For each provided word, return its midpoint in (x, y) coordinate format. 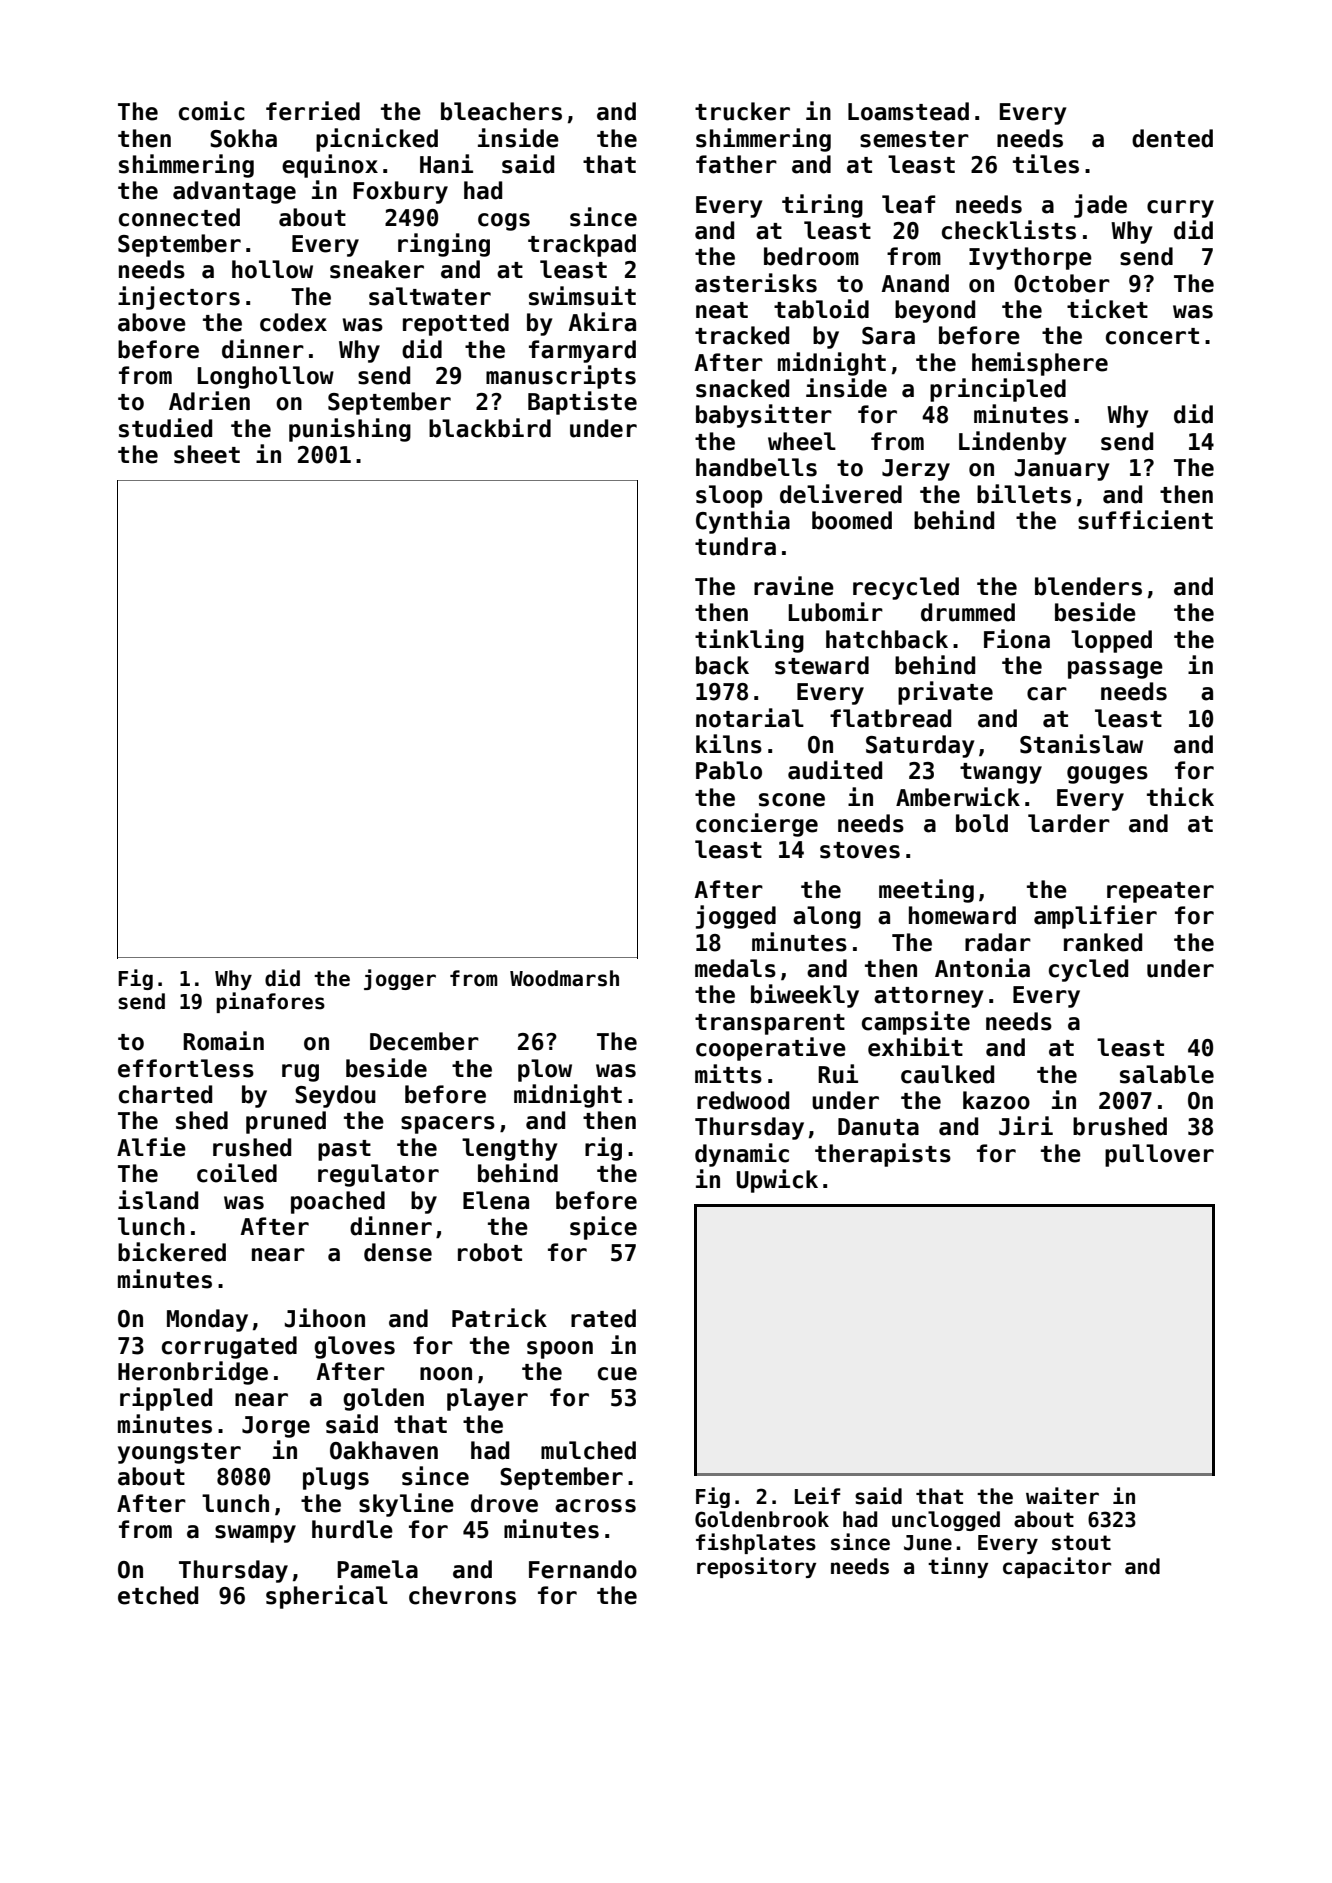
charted (165, 1094)
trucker (742, 111)
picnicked (377, 140)
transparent (770, 1024)
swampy (255, 1534)
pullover (1159, 1155)
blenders (1088, 586)
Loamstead (908, 111)
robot (490, 1252)
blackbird (490, 428)
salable (1167, 1074)
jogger (400, 979)
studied (165, 428)
